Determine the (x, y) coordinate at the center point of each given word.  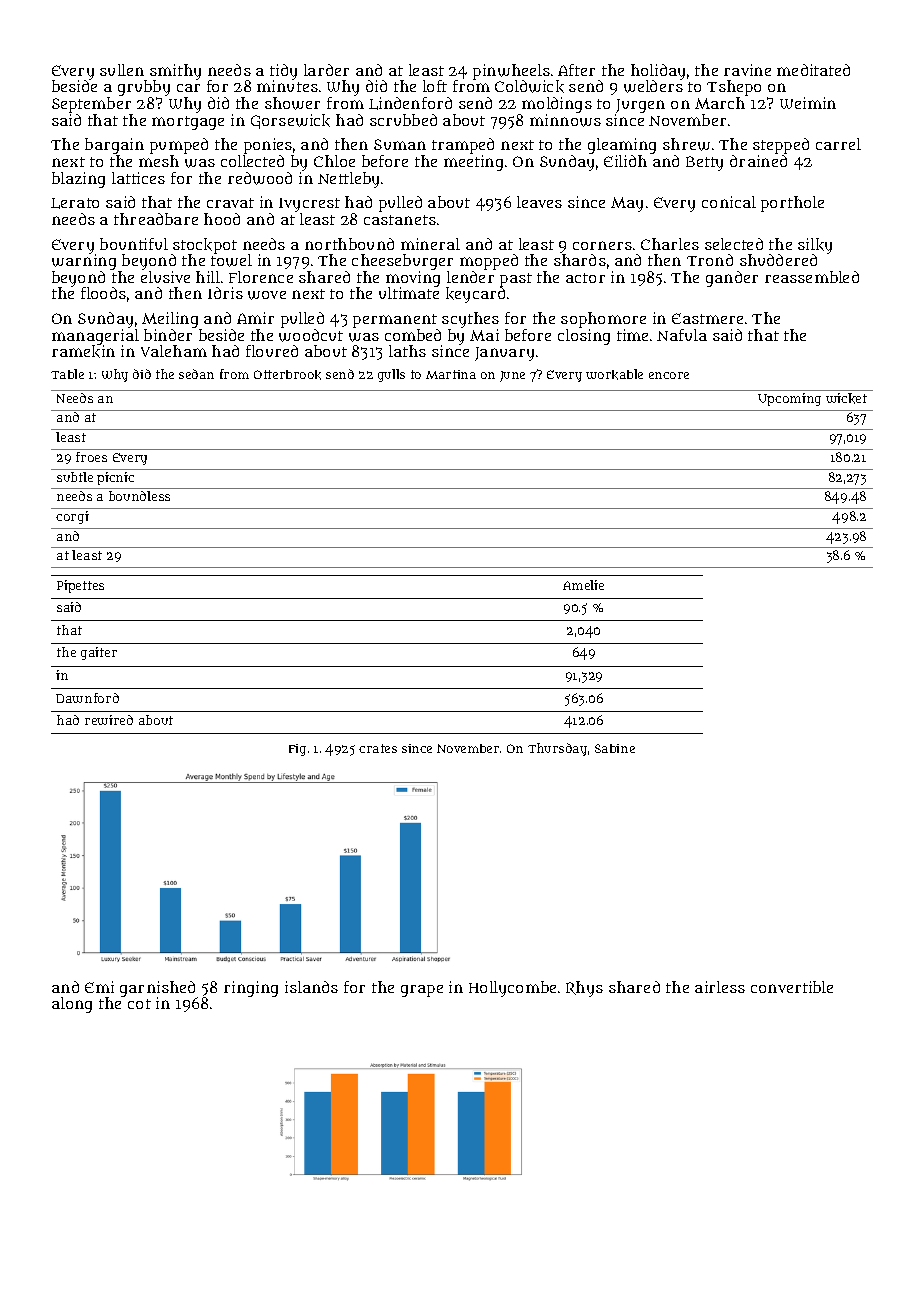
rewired (109, 720)
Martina (451, 374)
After (576, 70)
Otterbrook (287, 375)
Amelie (583, 585)
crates (378, 748)
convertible (792, 987)
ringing (251, 989)
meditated (813, 70)
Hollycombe (512, 989)
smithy (175, 72)
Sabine (615, 748)
